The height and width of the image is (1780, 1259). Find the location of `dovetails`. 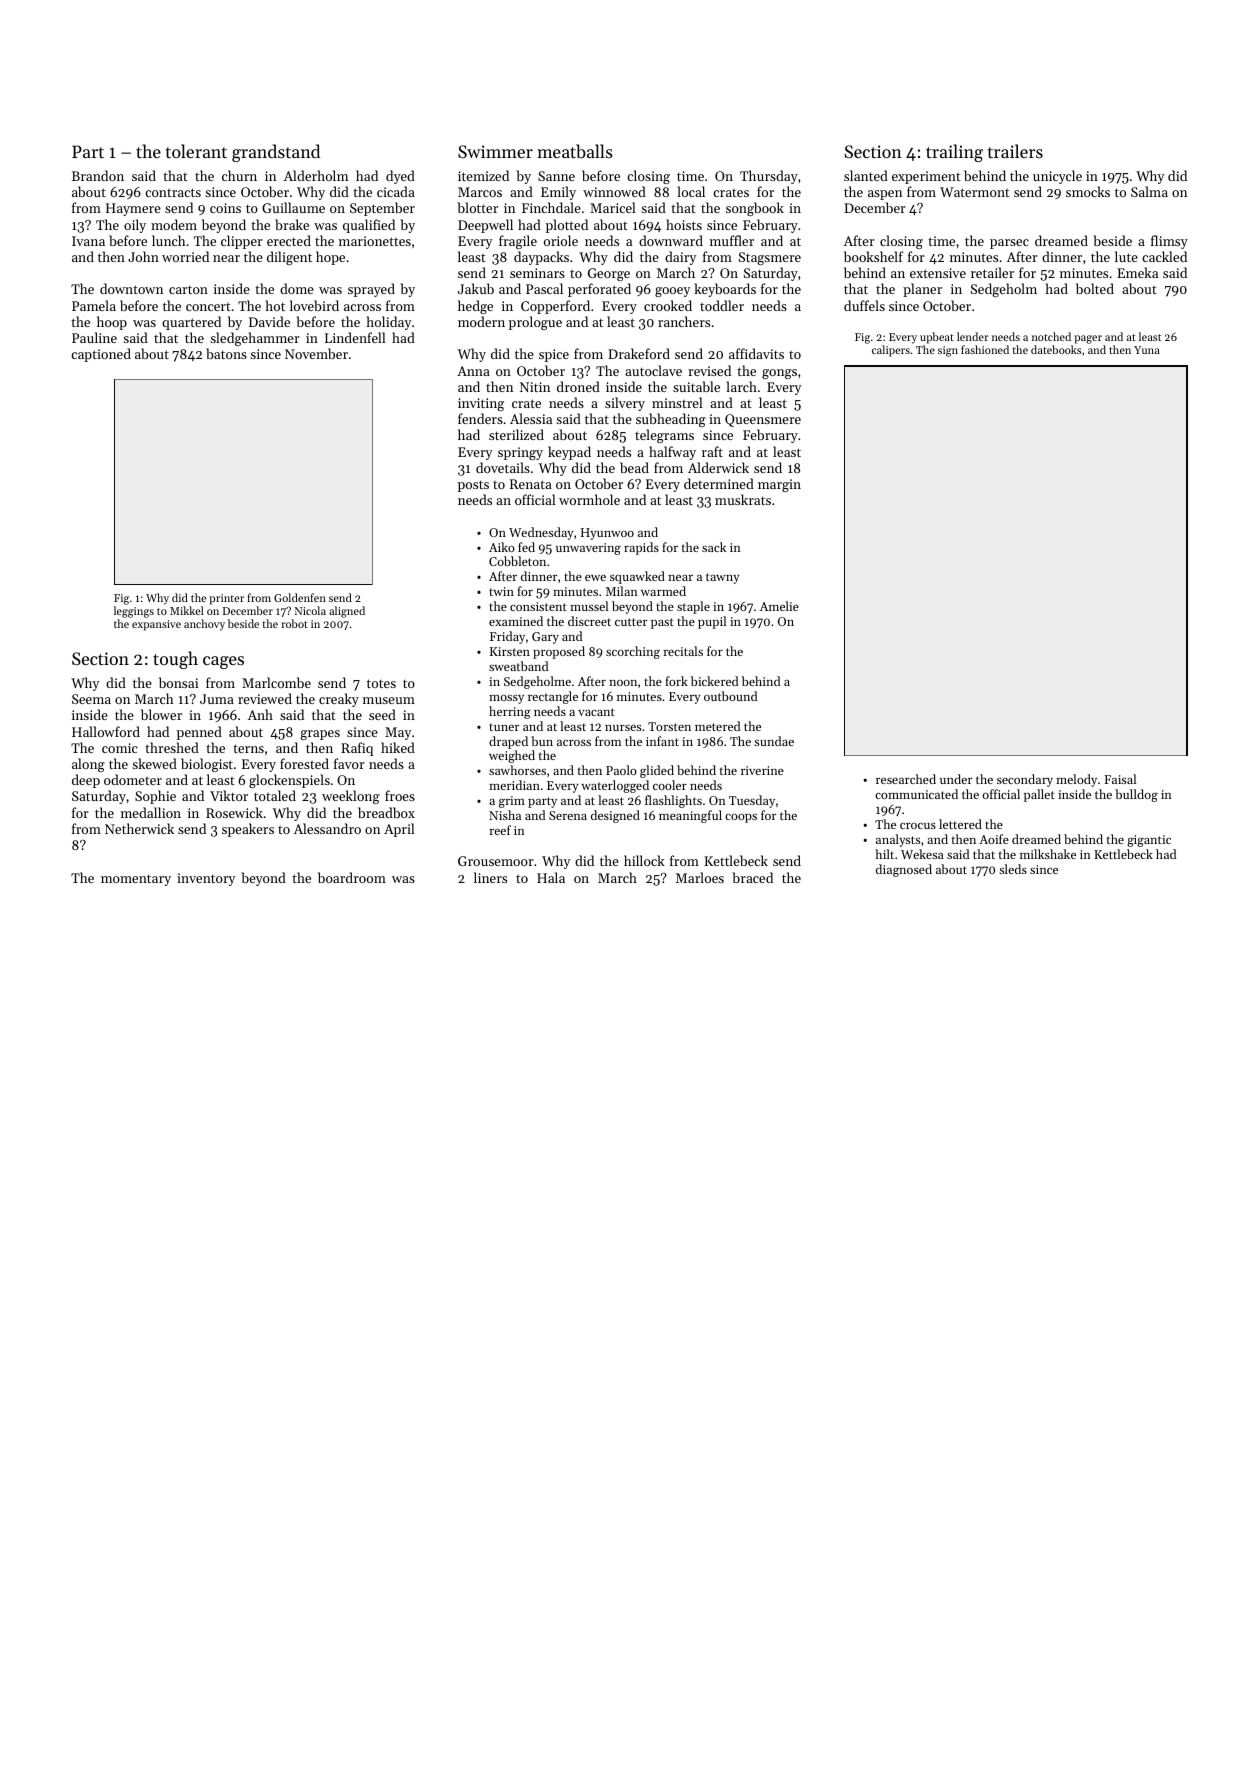

dovetails is located at coordinates (503, 467).
